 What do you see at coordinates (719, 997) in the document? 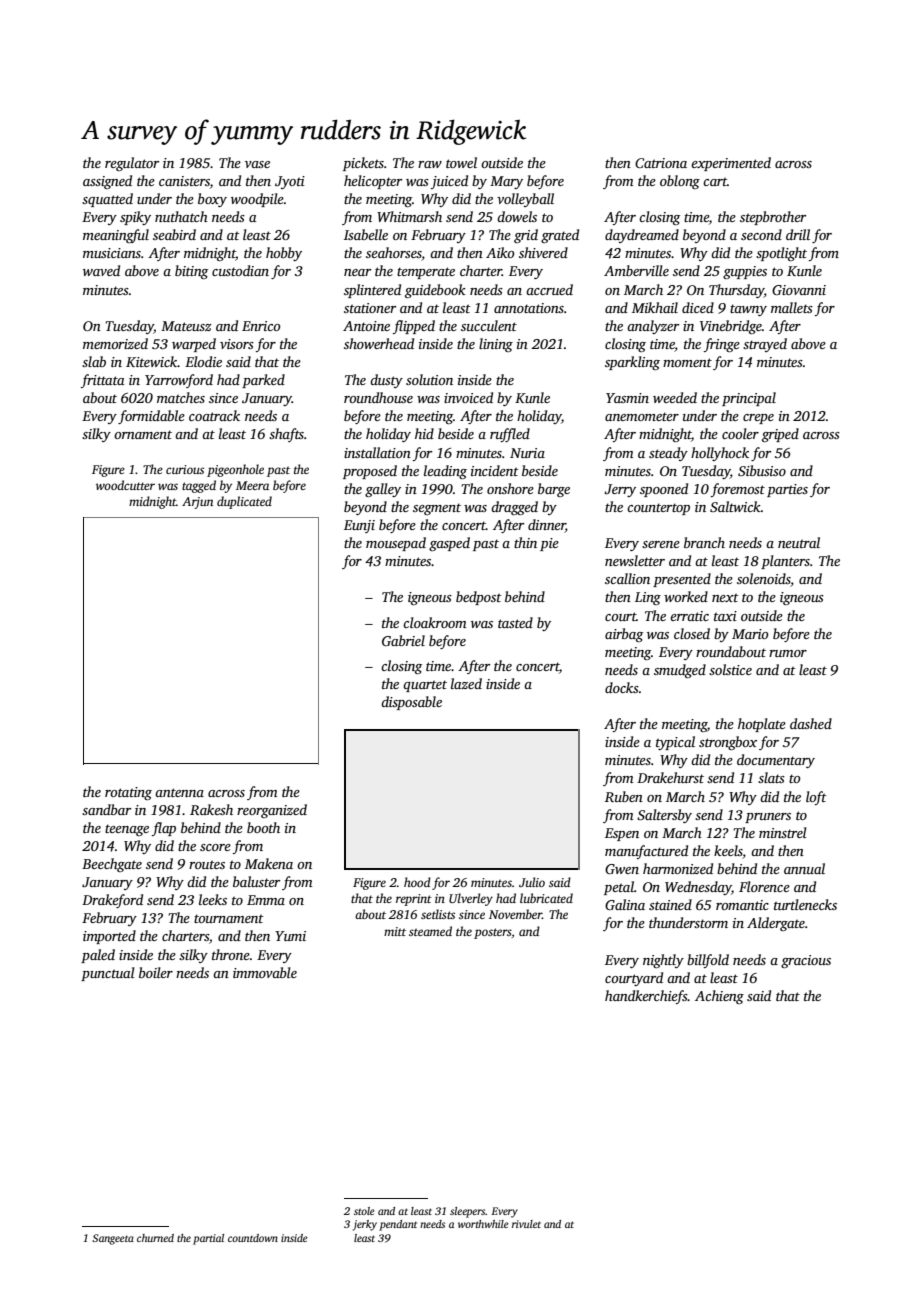
I see `Achieng` at bounding box center [719, 997].
